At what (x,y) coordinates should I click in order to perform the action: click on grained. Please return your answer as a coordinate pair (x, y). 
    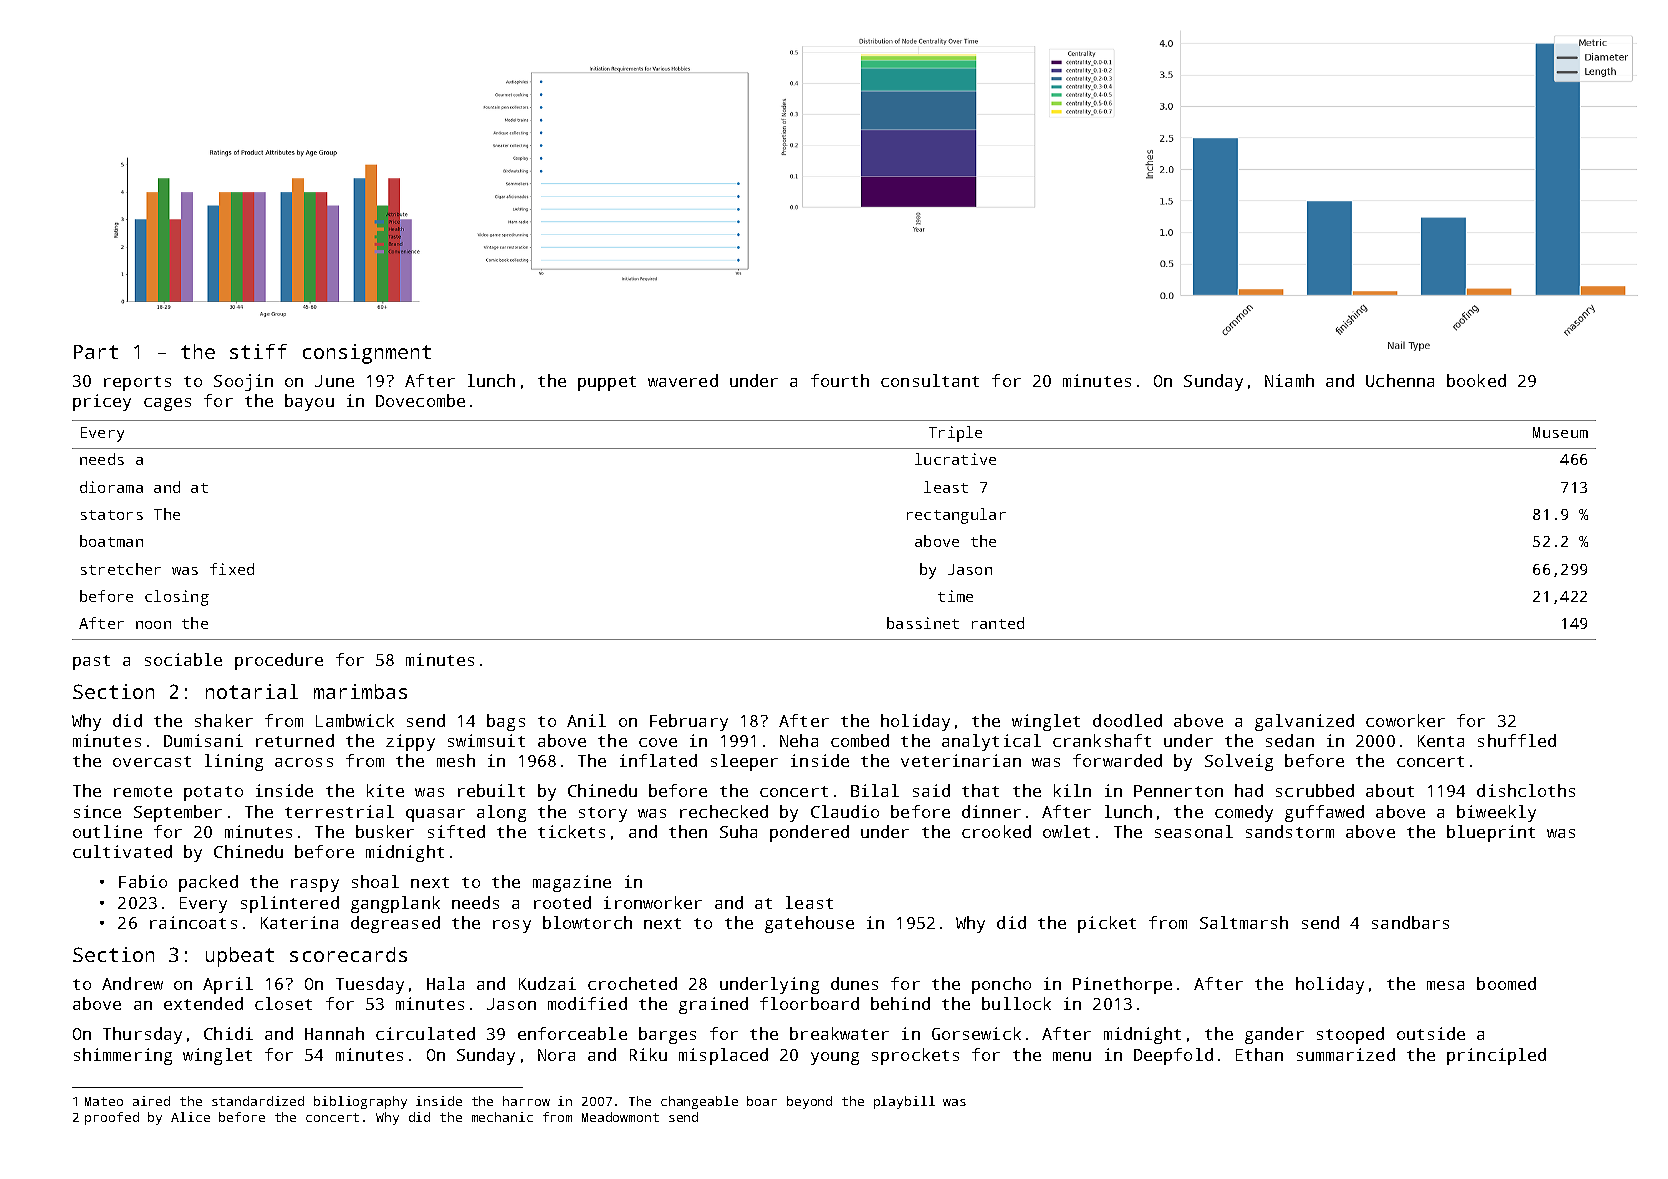
    Looking at the image, I should click on (713, 1005).
